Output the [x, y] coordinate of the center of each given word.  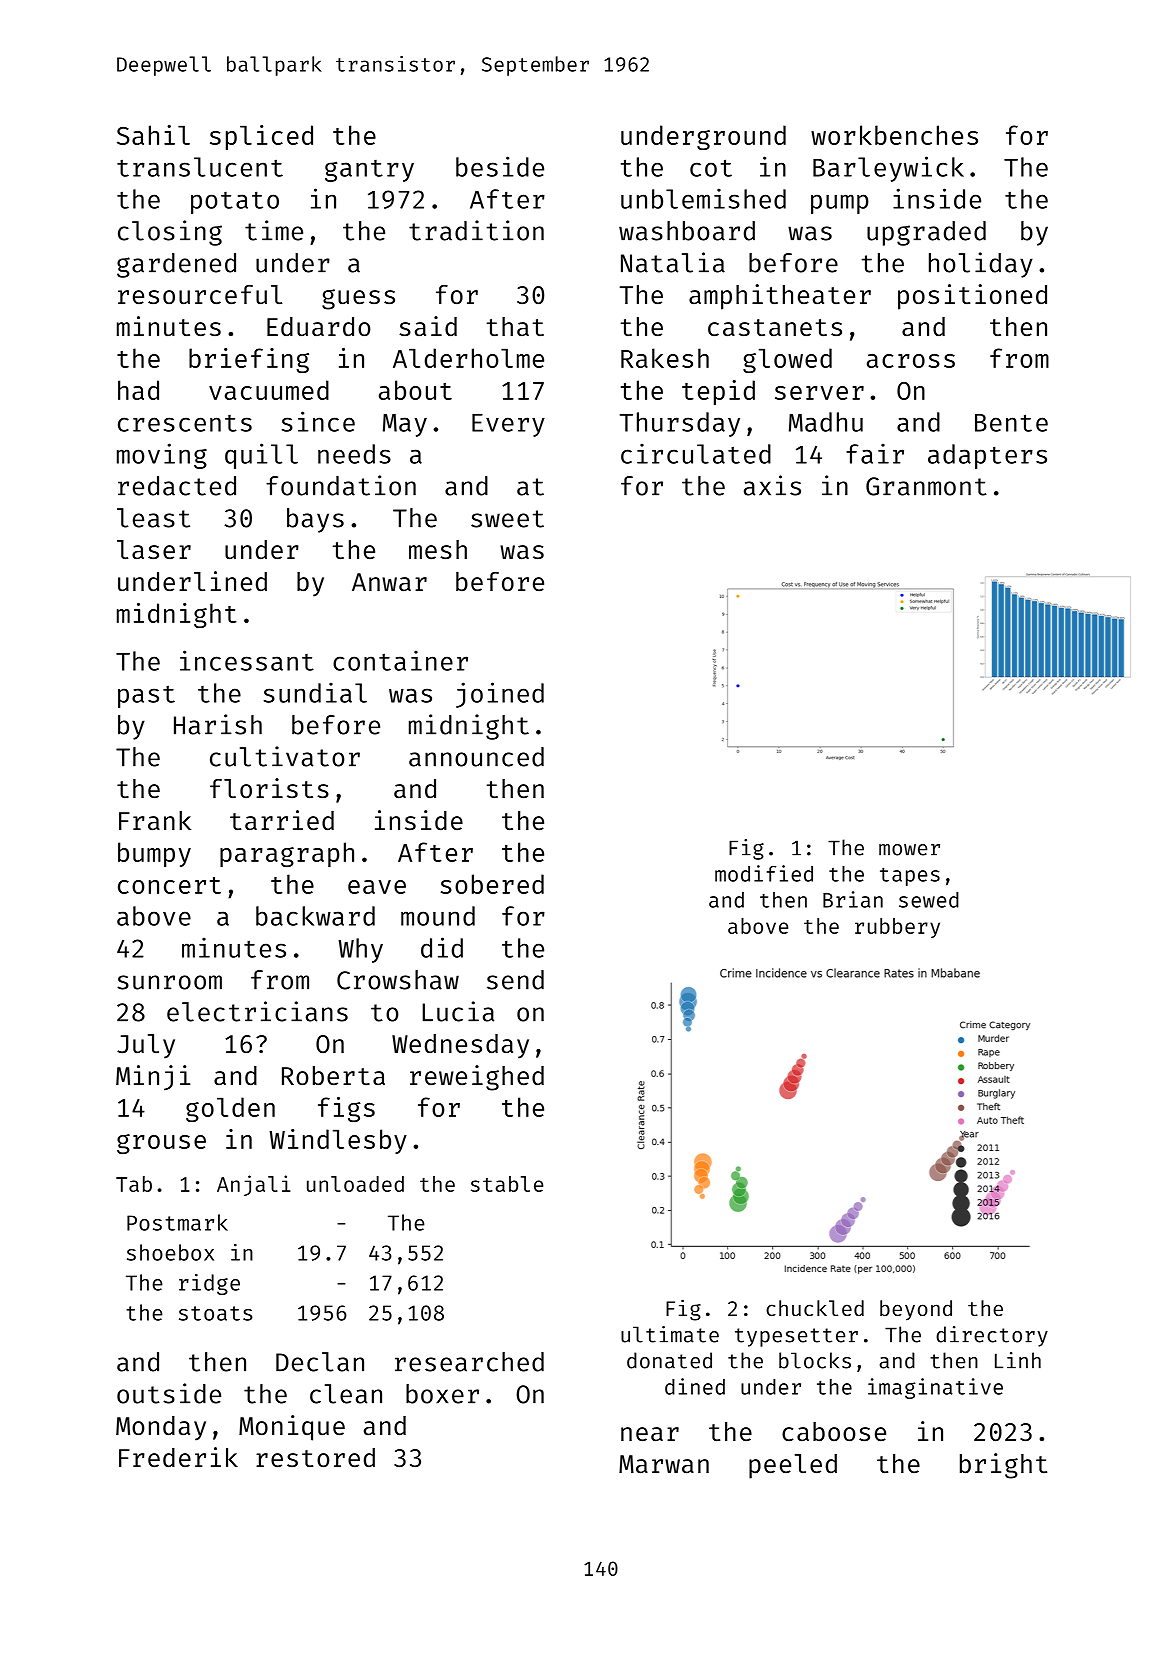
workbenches [894, 135]
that [515, 327]
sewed [929, 900]
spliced [261, 137]
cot [711, 168]
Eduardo [319, 327]
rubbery [897, 928]
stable [507, 1184]
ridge [209, 1284]
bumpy [154, 854]
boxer [442, 1394]
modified [764, 873]
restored [315, 1458]
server [819, 393]
